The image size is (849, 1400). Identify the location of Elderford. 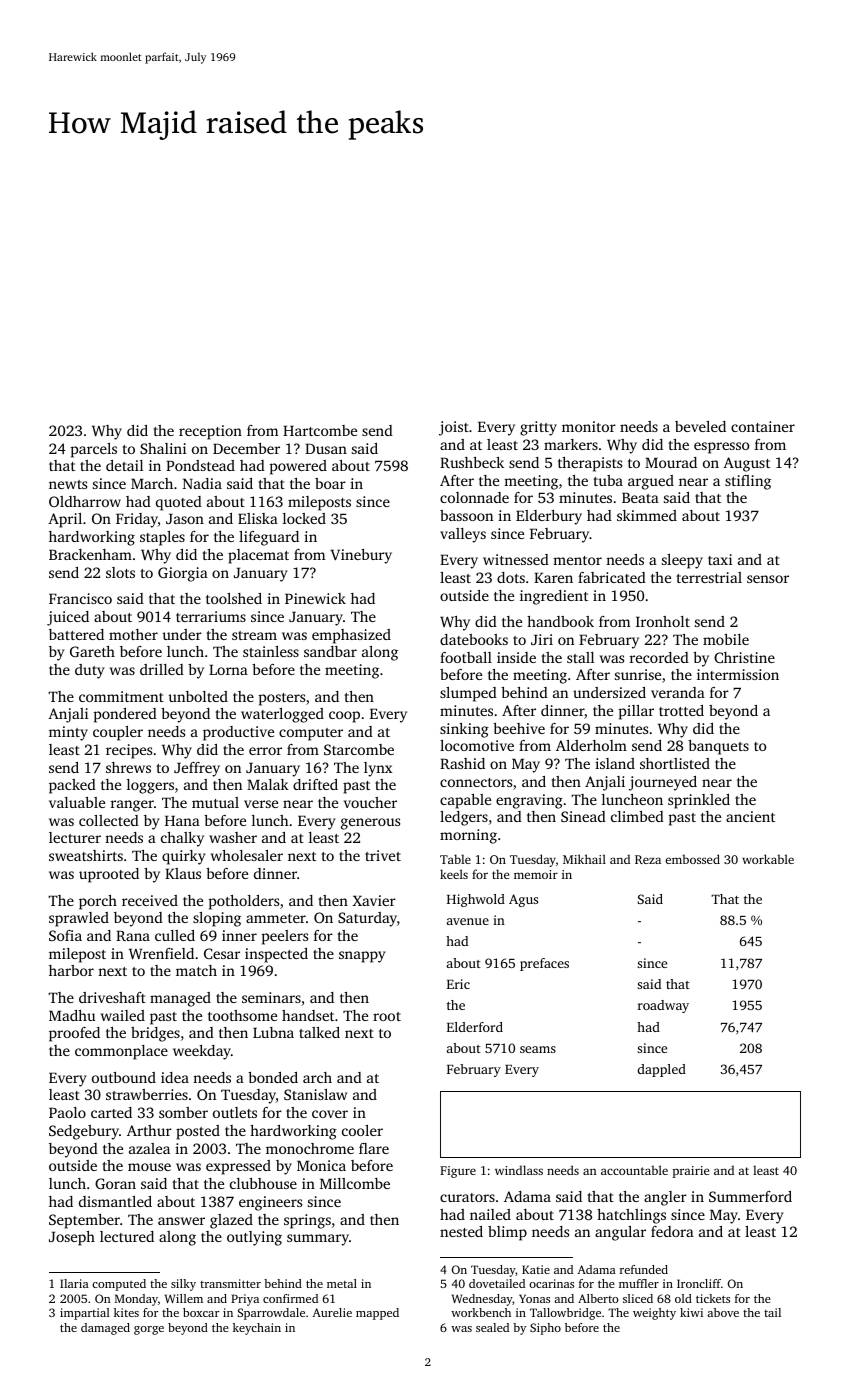
(475, 1027).
